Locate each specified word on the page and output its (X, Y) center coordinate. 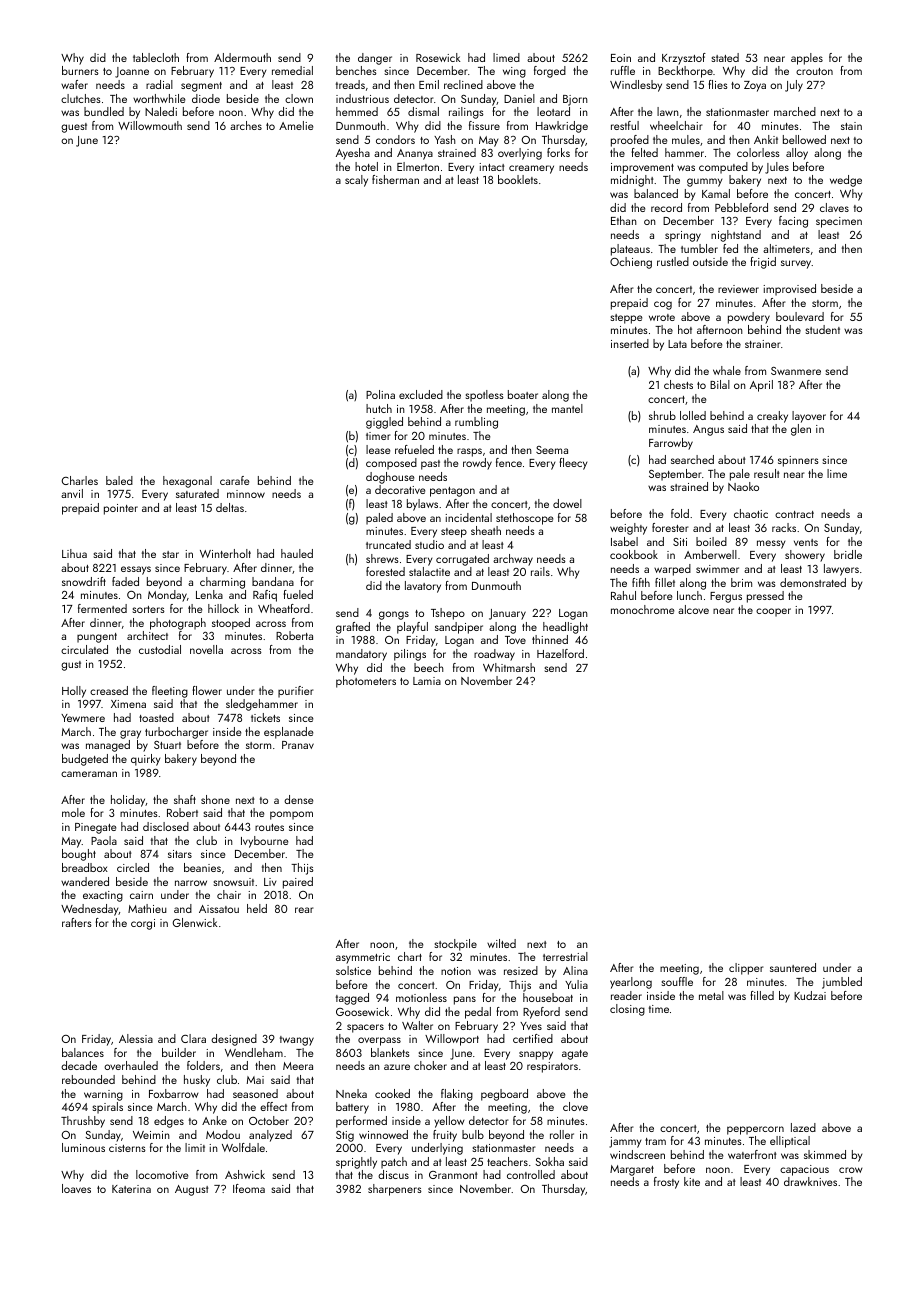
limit (195, 1147)
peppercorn (755, 1130)
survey (796, 264)
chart (410, 956)
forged (550, 72)
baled (119, 480)
